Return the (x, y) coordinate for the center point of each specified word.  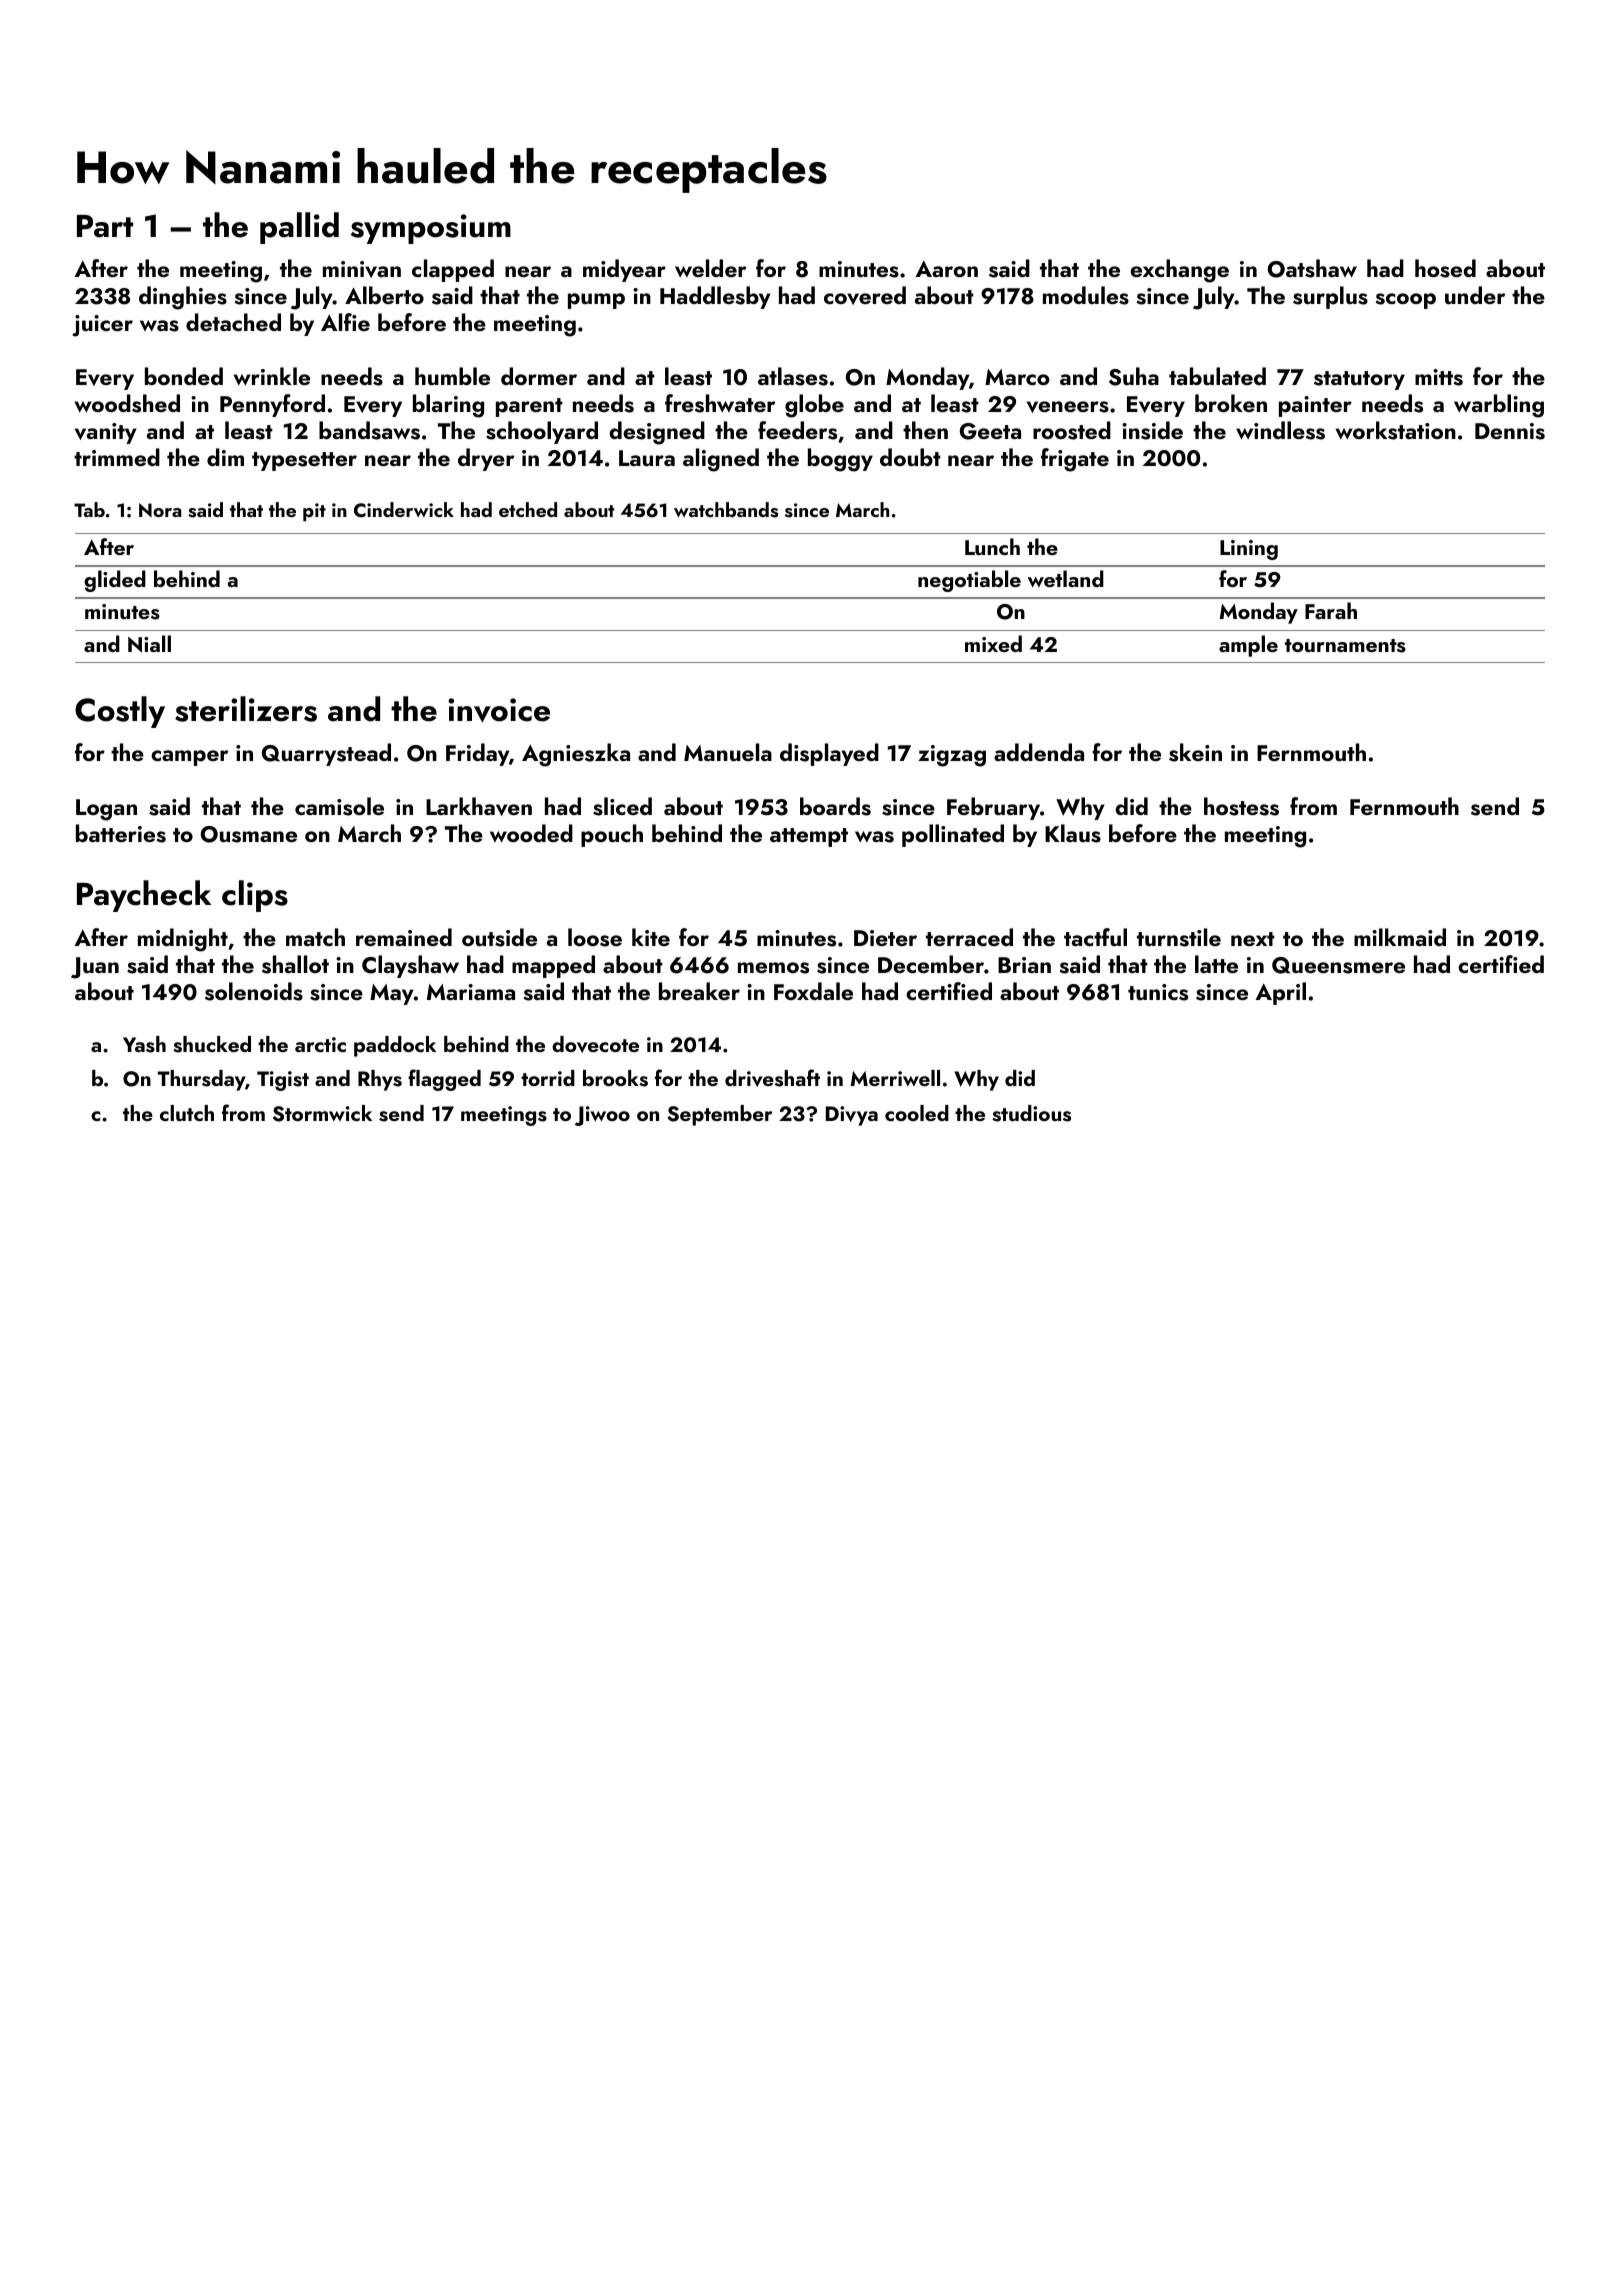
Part (105, 226)
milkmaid (1400, 937)
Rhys (380, 1080)
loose (595, 937)
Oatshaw (1312, 268)
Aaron (946, 269)
